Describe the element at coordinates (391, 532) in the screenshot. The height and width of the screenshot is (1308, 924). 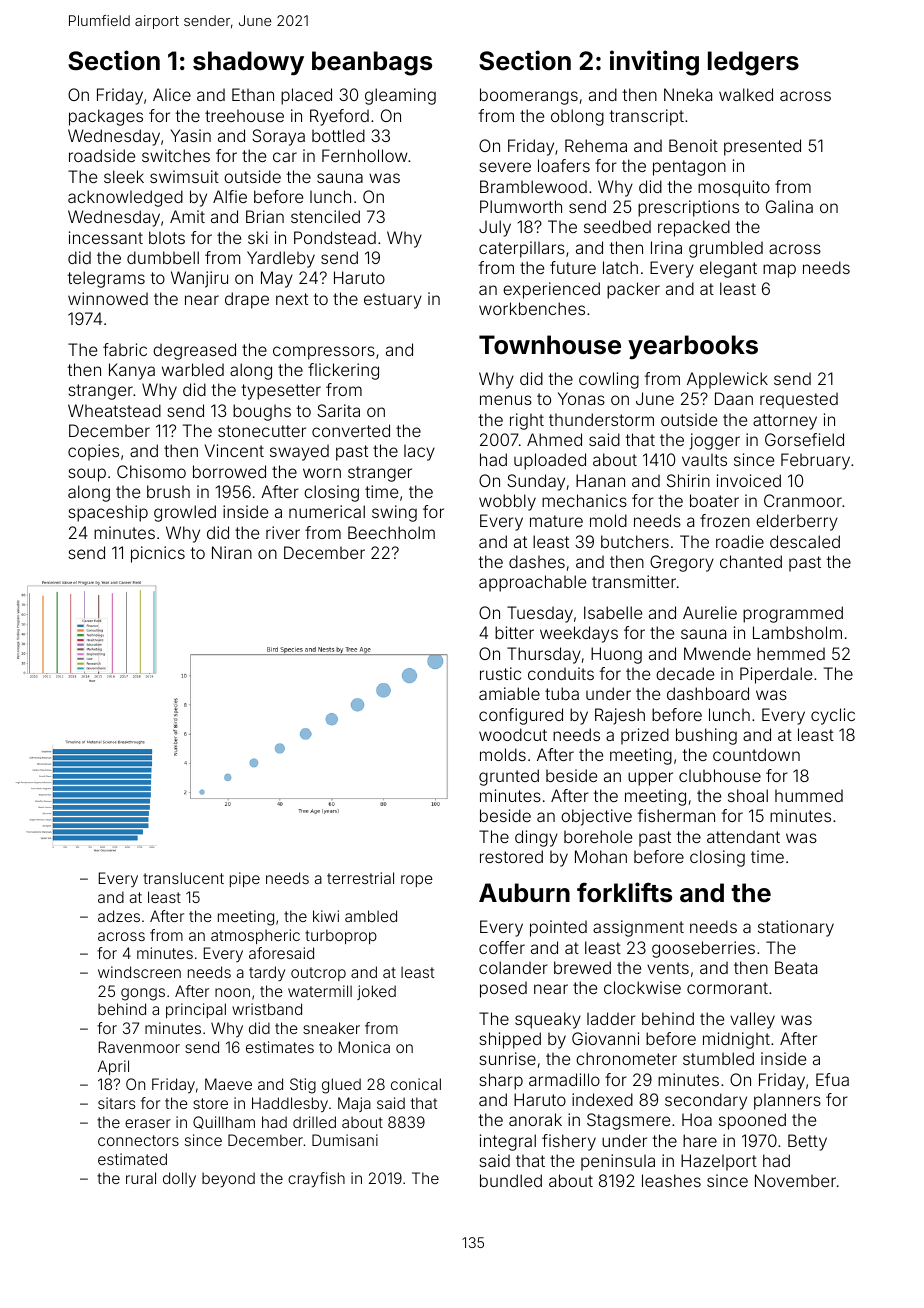
I see `Beechholm` at that location.
